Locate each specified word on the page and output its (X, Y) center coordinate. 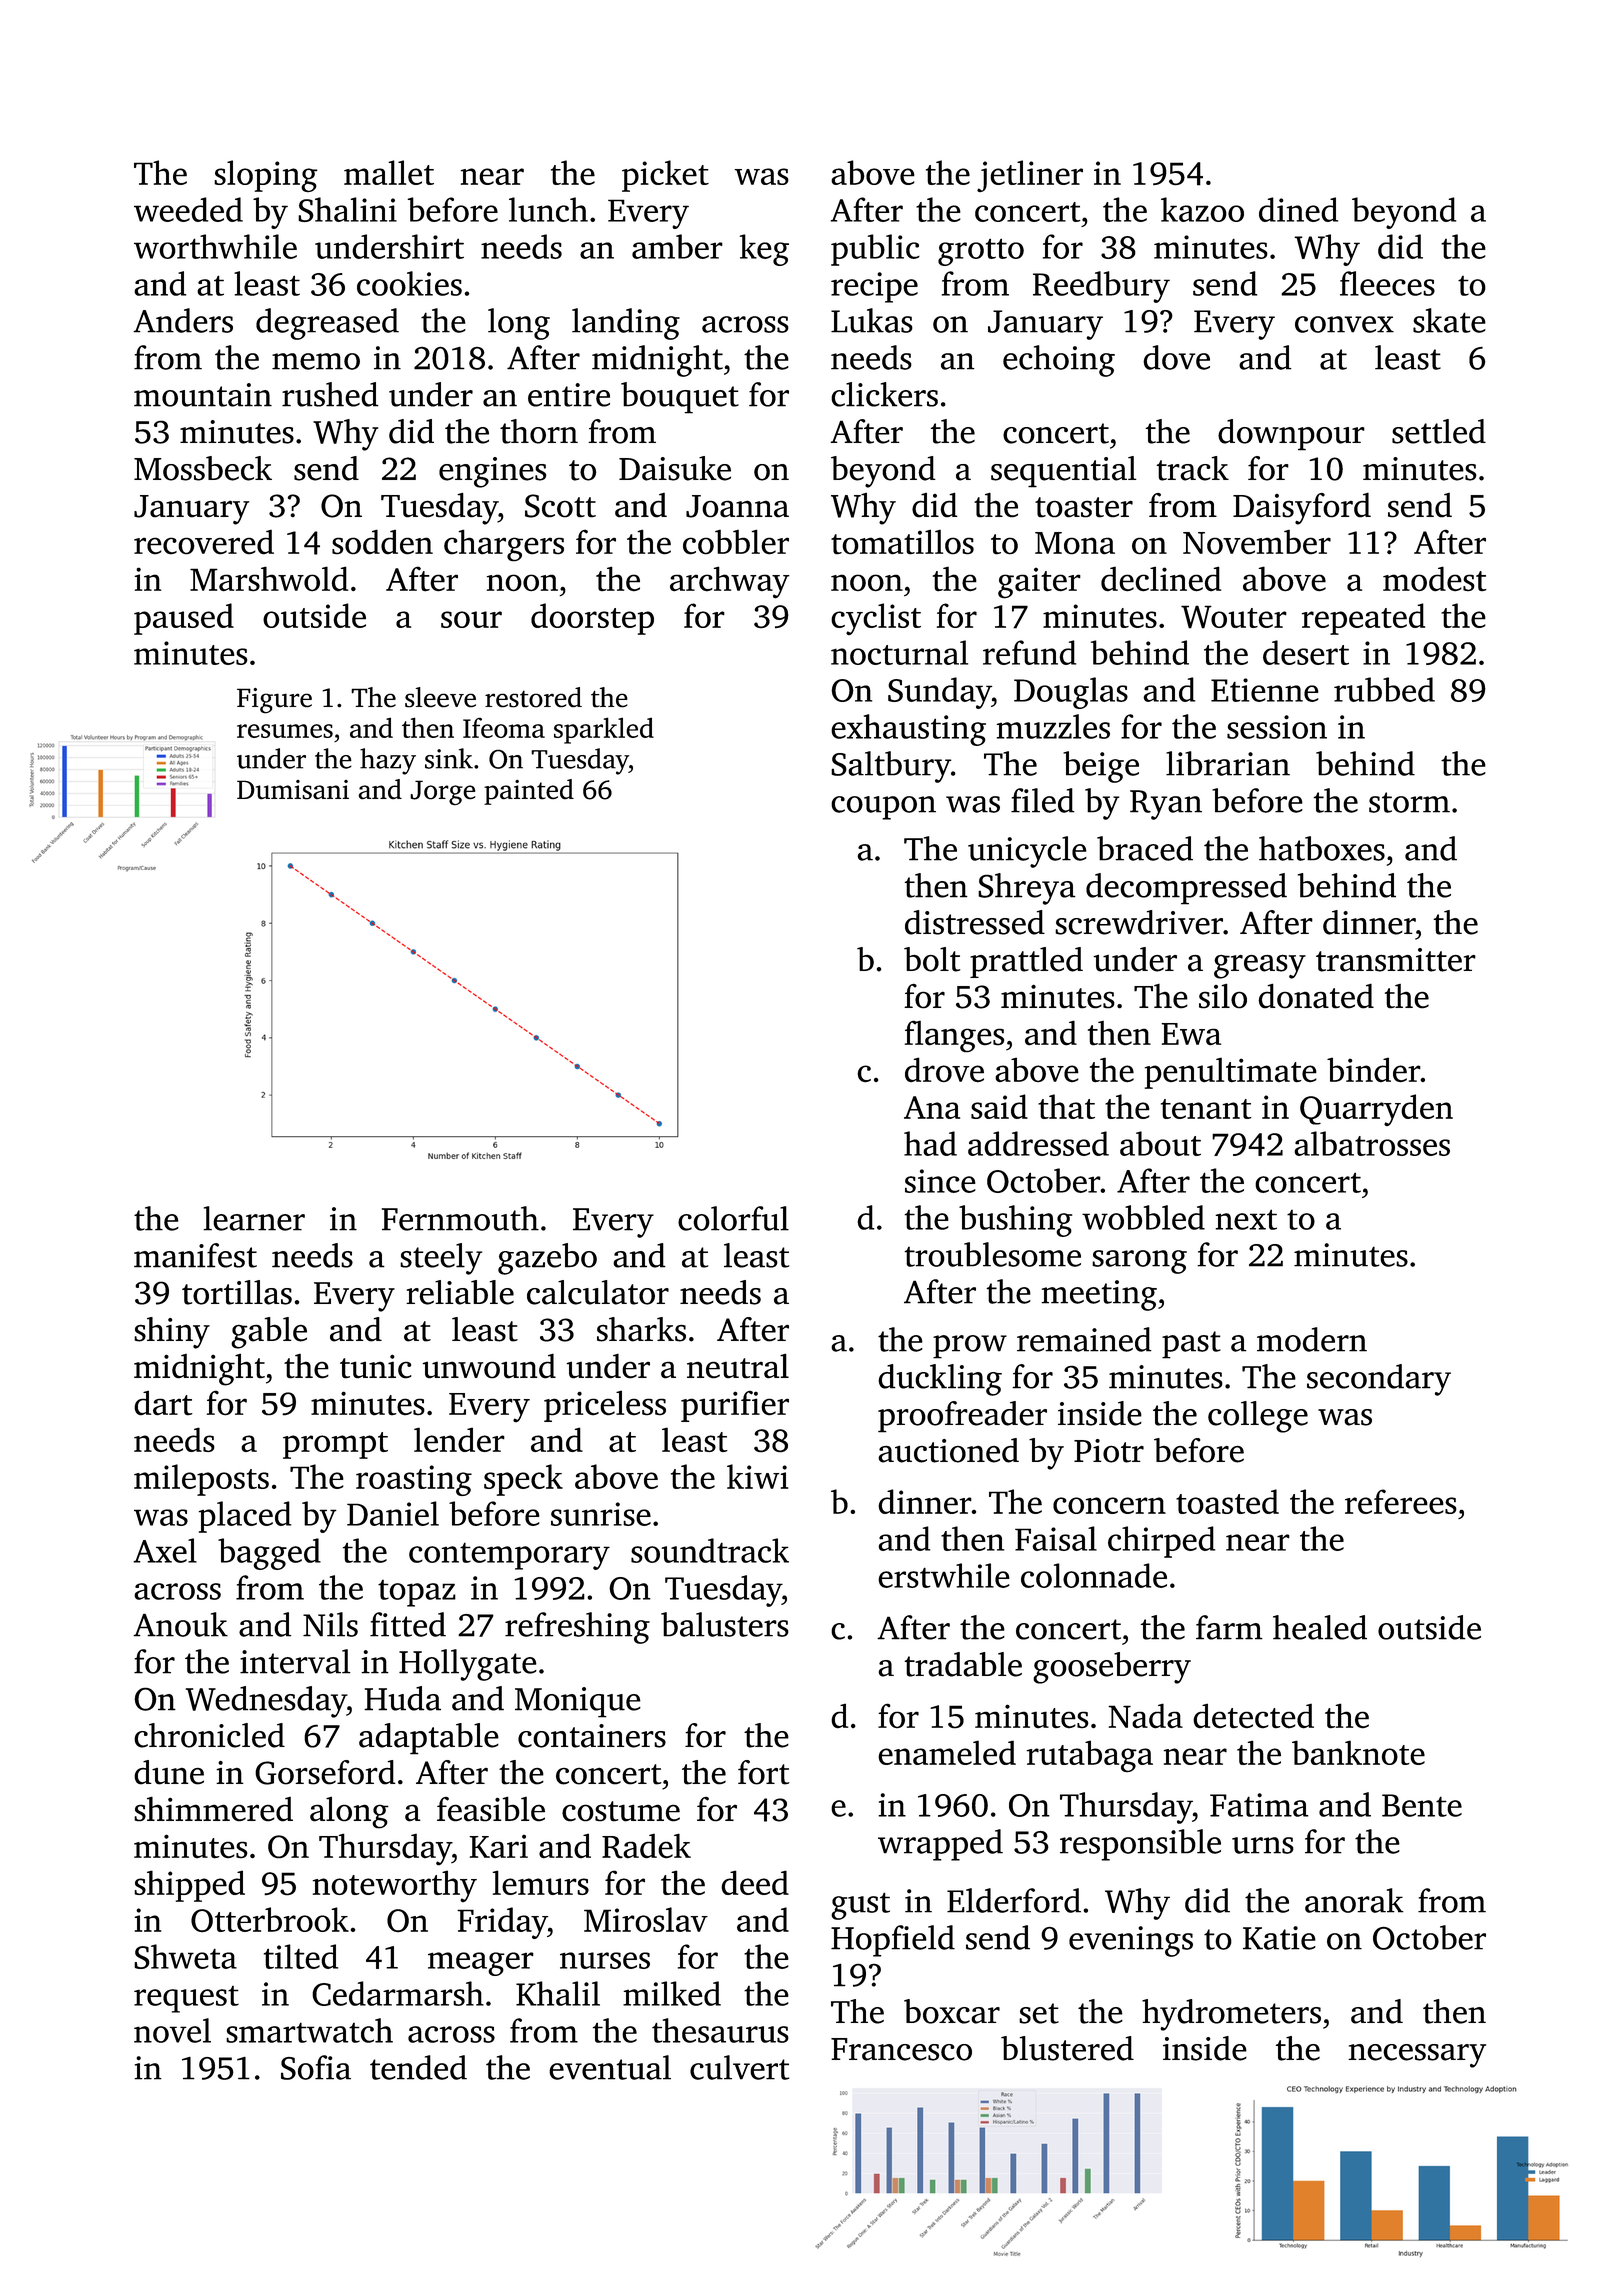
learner (254, 1218)
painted (529, 792)
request (186, 1999)
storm (1409, 802)
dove (1176, 357)
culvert (739, 2067)
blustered (1067, 2048)
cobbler (736, 542)
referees (1401, 1501)
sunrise (601, 1514)
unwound (489, 1366)
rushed (330, 394)
